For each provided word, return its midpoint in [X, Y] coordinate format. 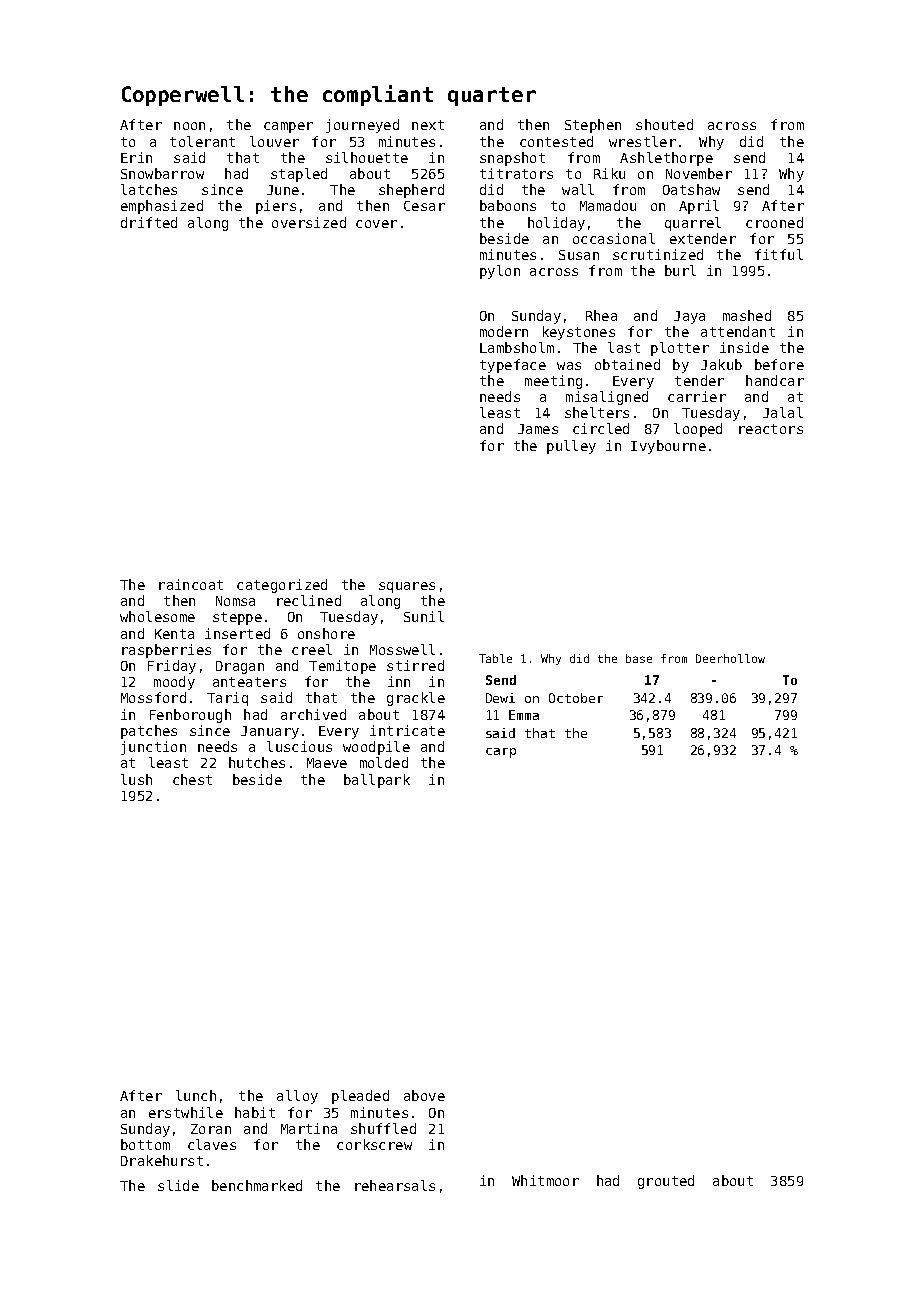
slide [178, 1185]
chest [192, 779]
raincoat [191, 584]
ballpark [377, 781]
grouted [666, 1182]
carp [501, 753]
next [428, 125]
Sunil [424, 616]
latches [149, 189]
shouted [664, 124]
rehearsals [395, 1185]
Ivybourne [668, 447]
